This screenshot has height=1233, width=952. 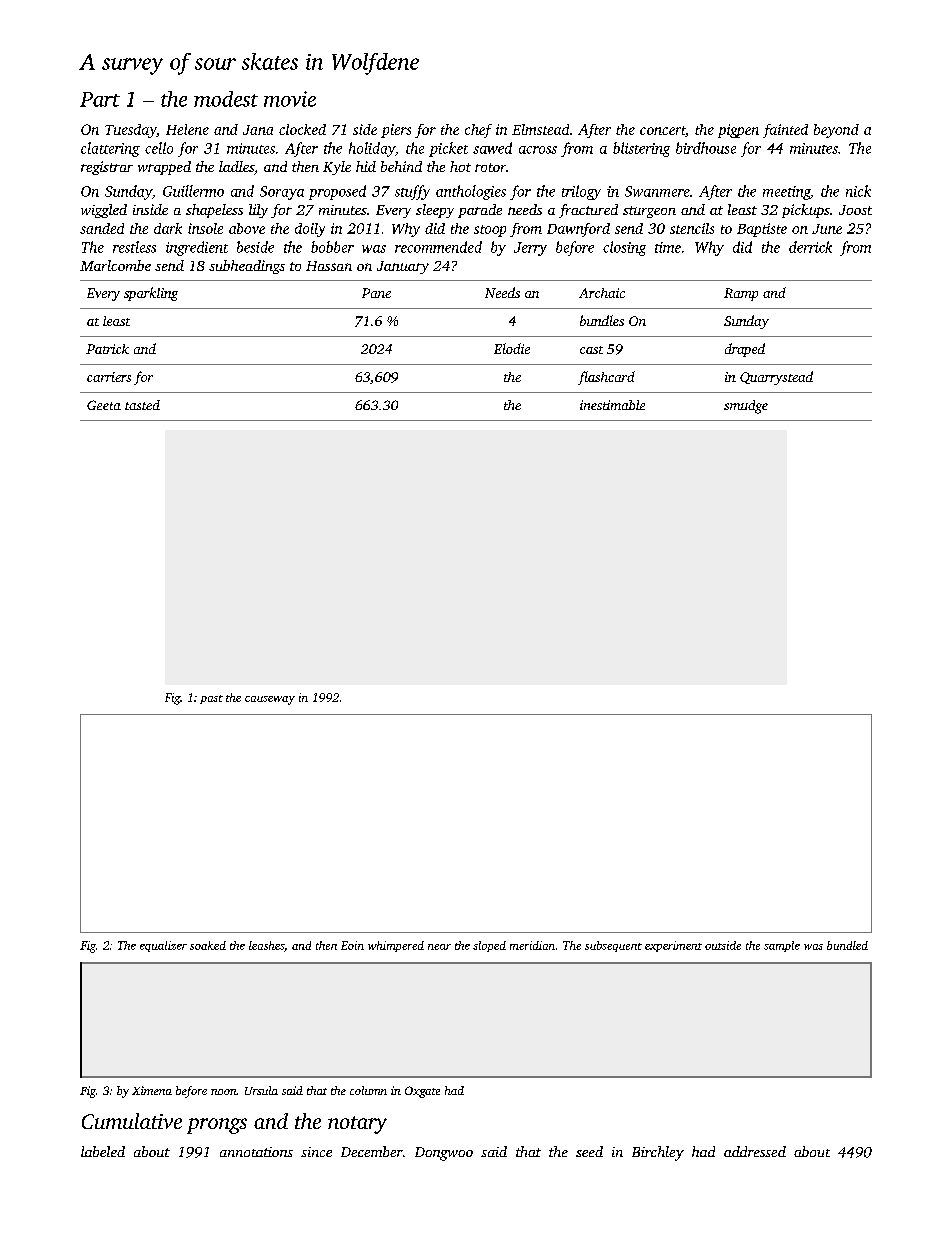 I want to click on doily, so click(x=310, y=230).
